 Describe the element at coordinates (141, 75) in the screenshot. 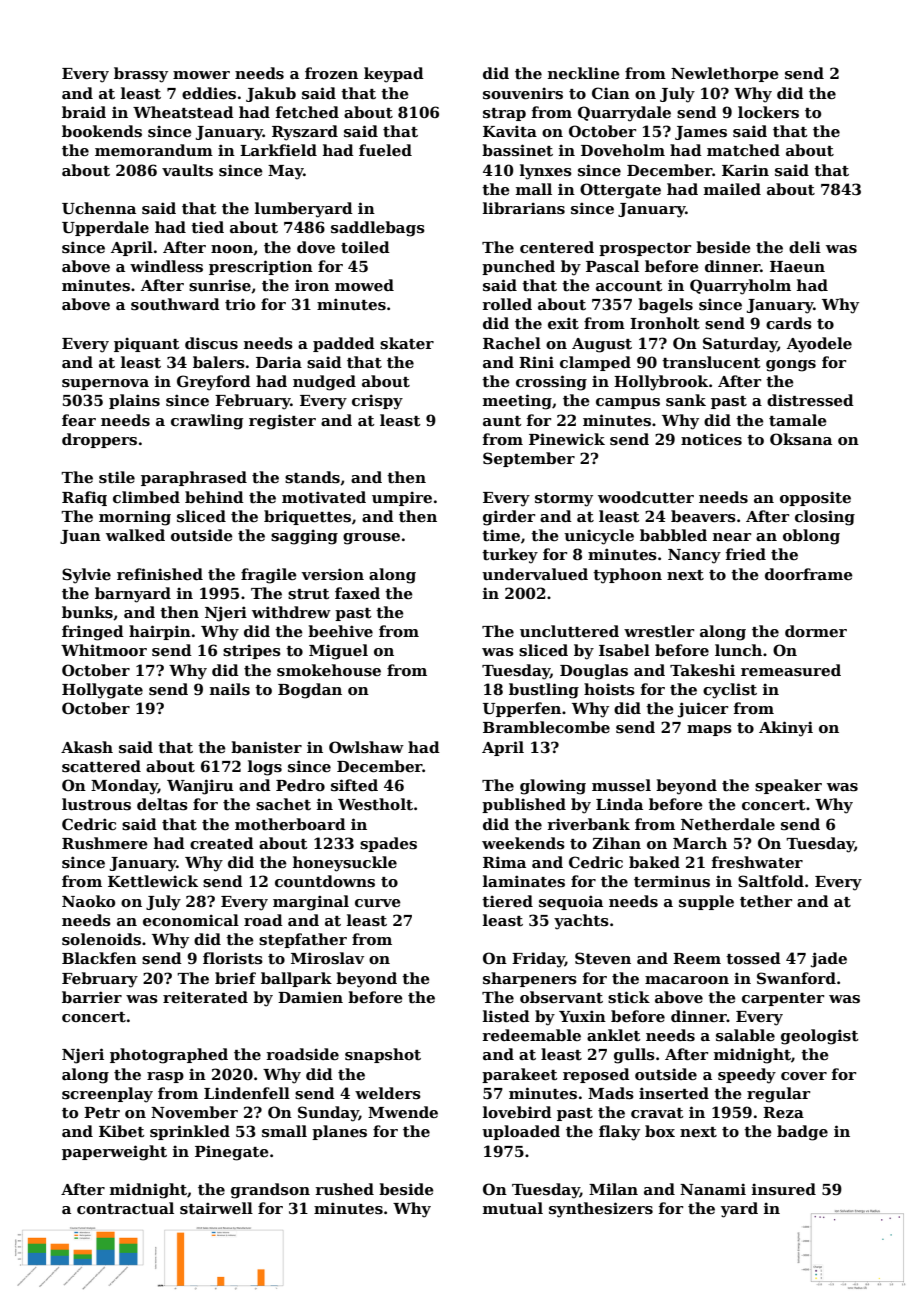

I see `brassy` at that location.
